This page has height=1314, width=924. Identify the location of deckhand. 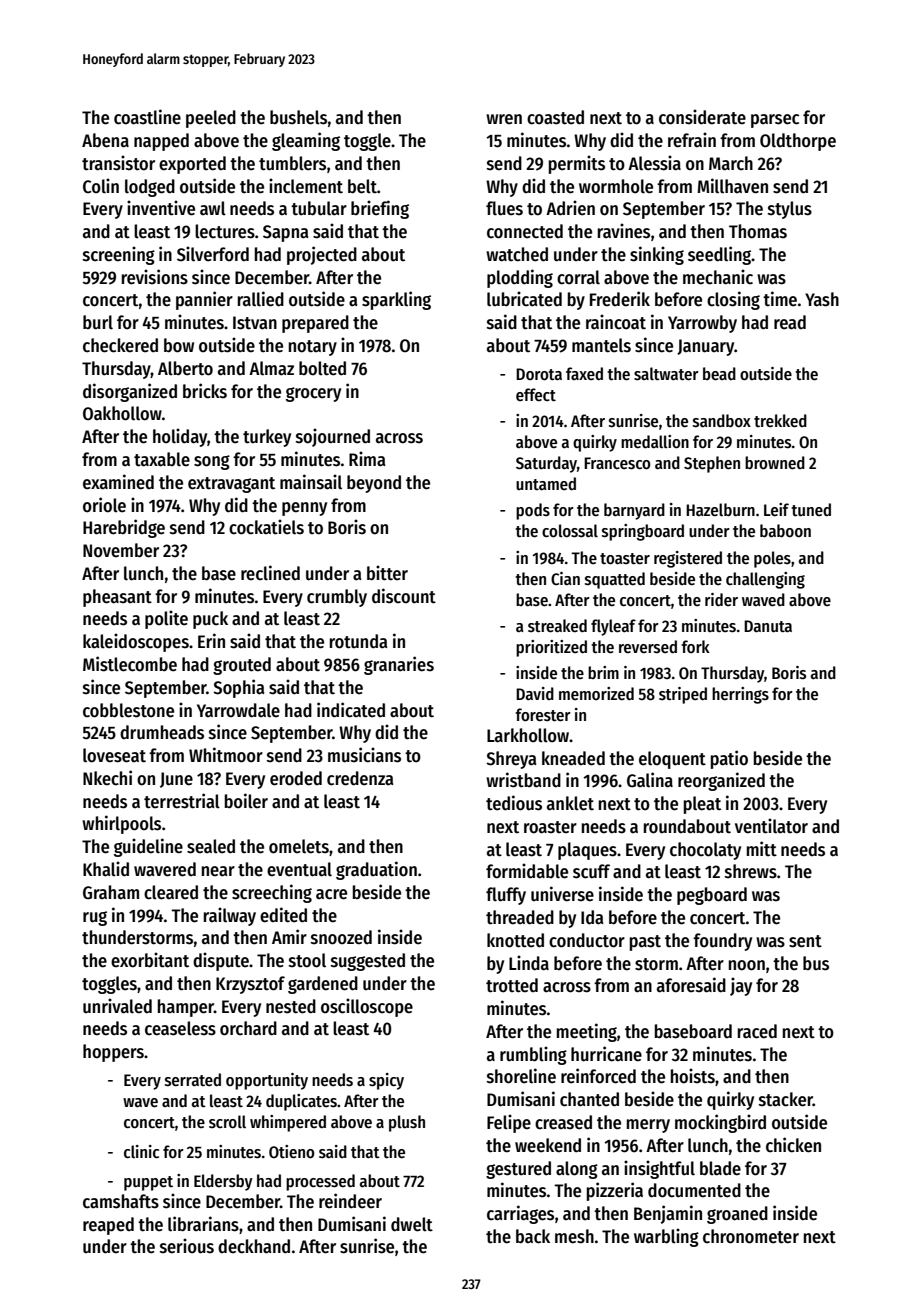
(254, 1246).
